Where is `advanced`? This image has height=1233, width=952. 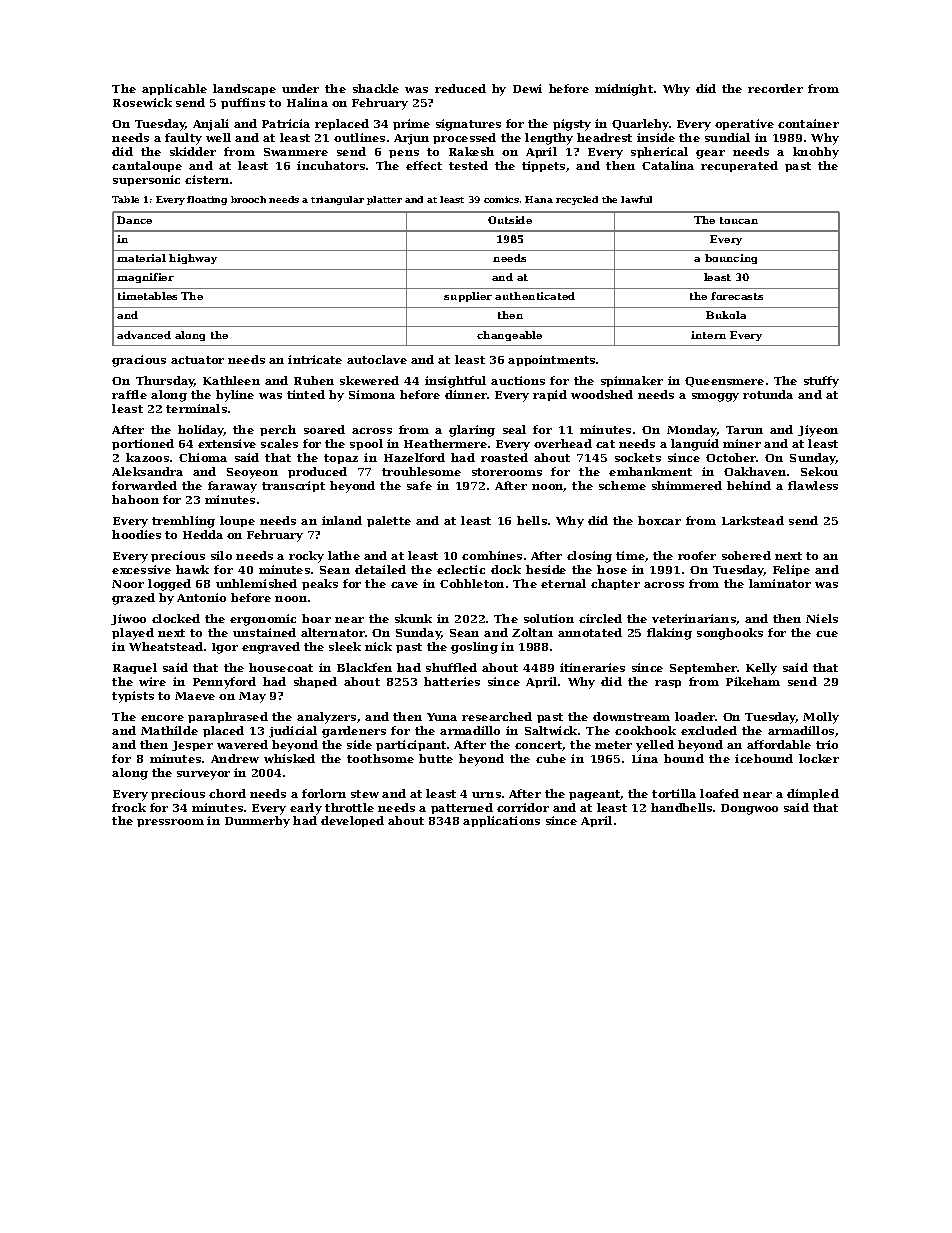
advanced is located at coordinates (144, 335).
